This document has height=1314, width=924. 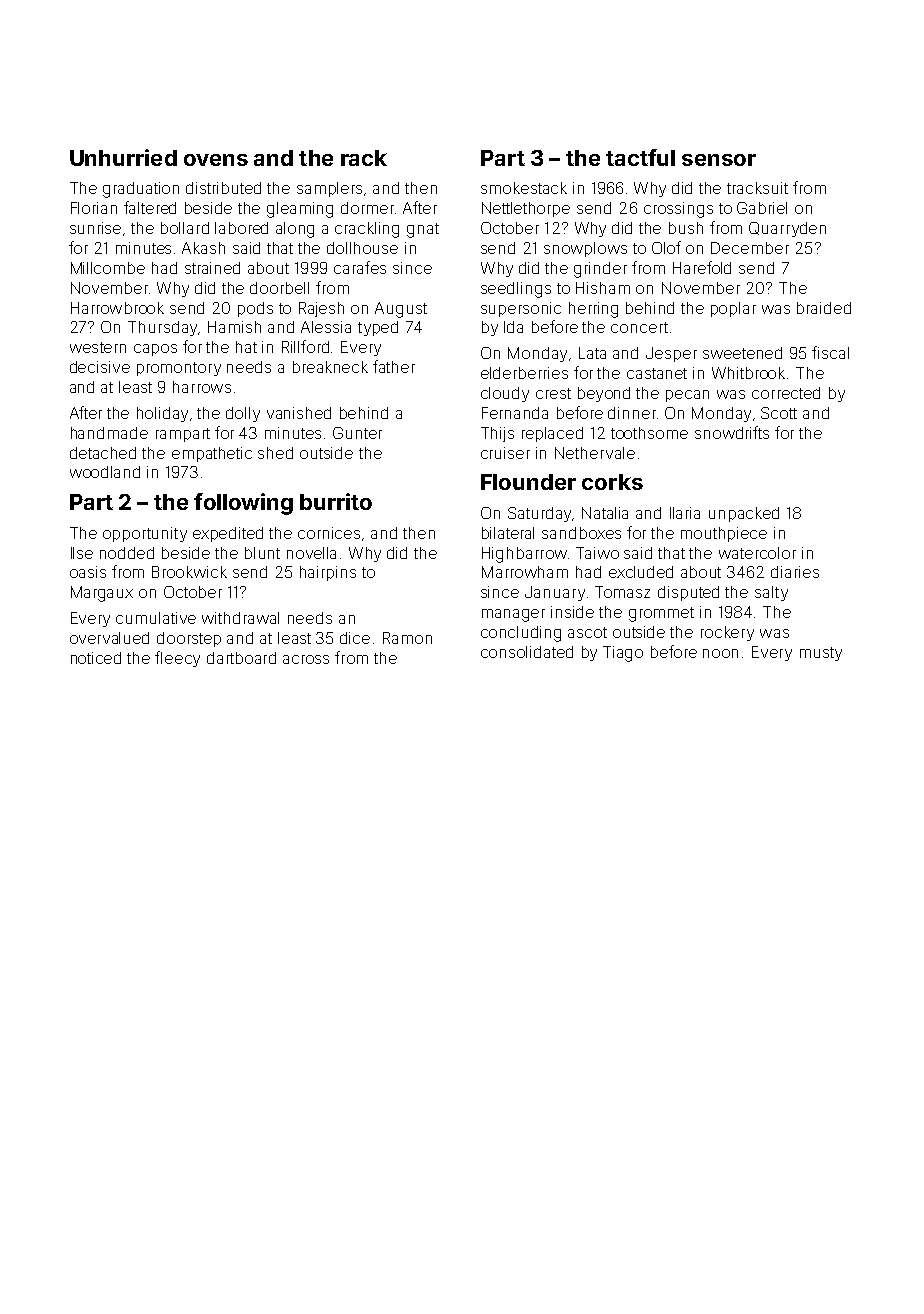 I want to click on Gabriel, so click(x=762, y=208).
